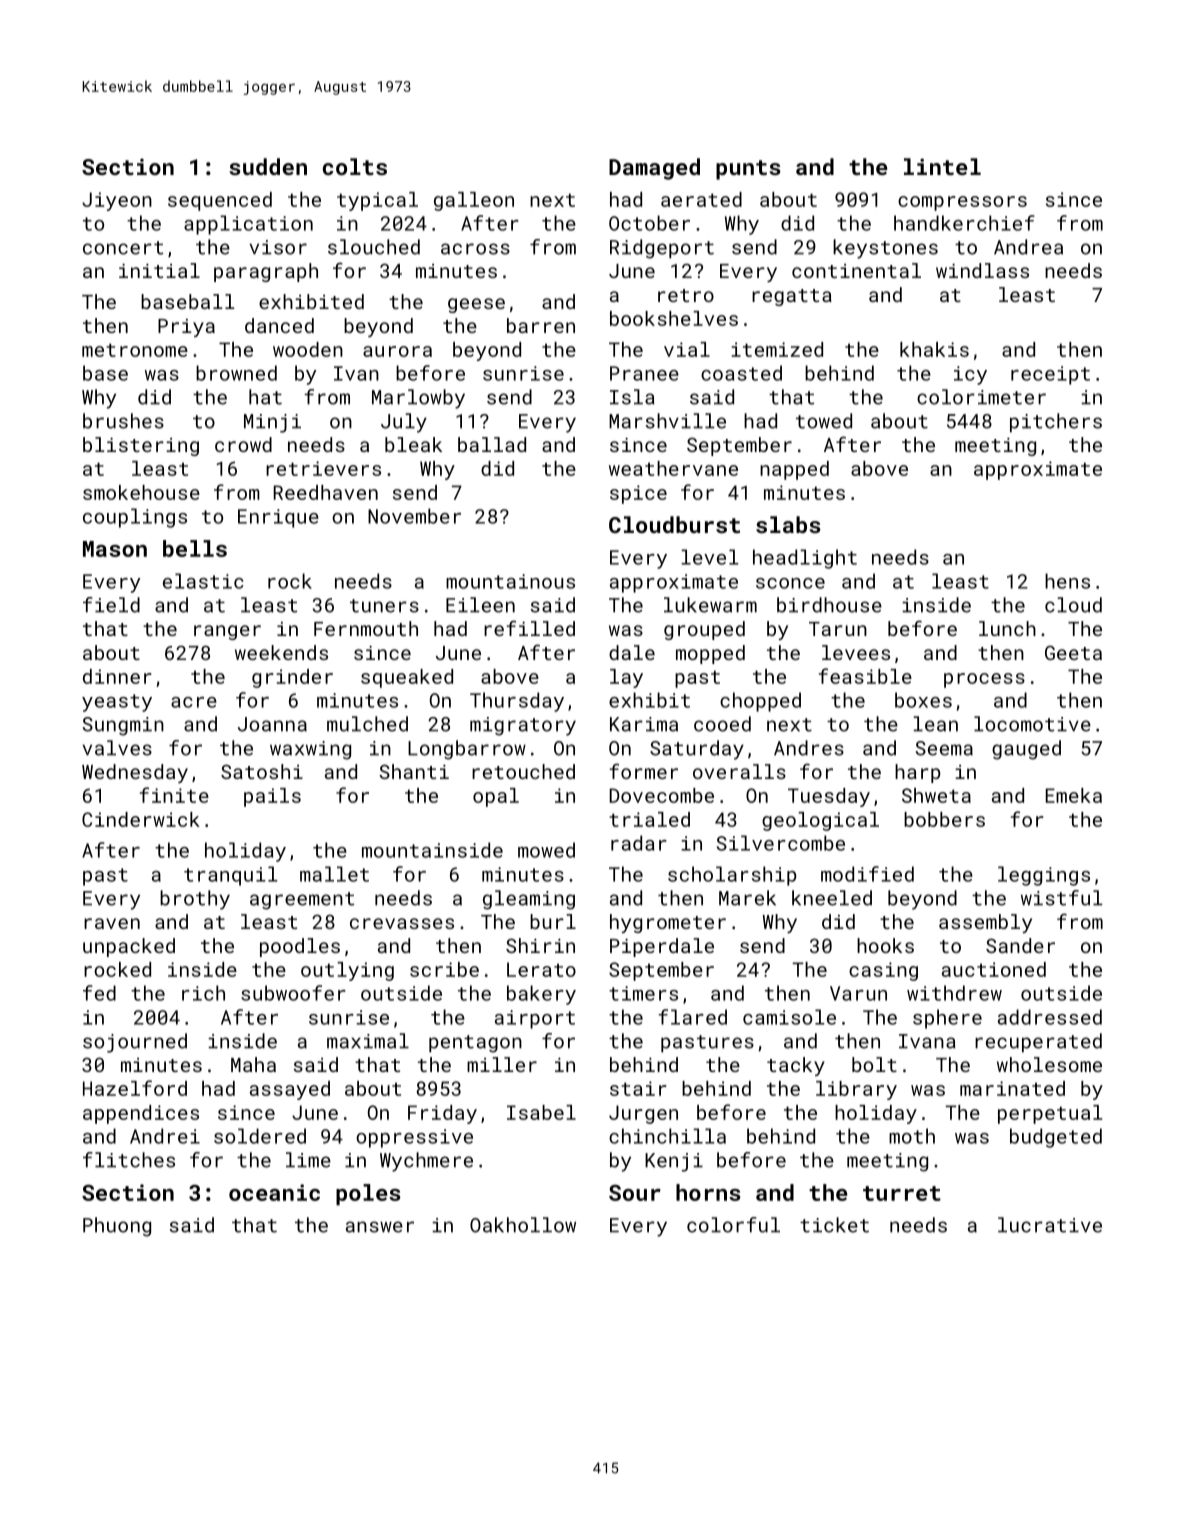  Describe the element at coordinates (1056, 1138) in the image. I see `budgeted` at that location.
